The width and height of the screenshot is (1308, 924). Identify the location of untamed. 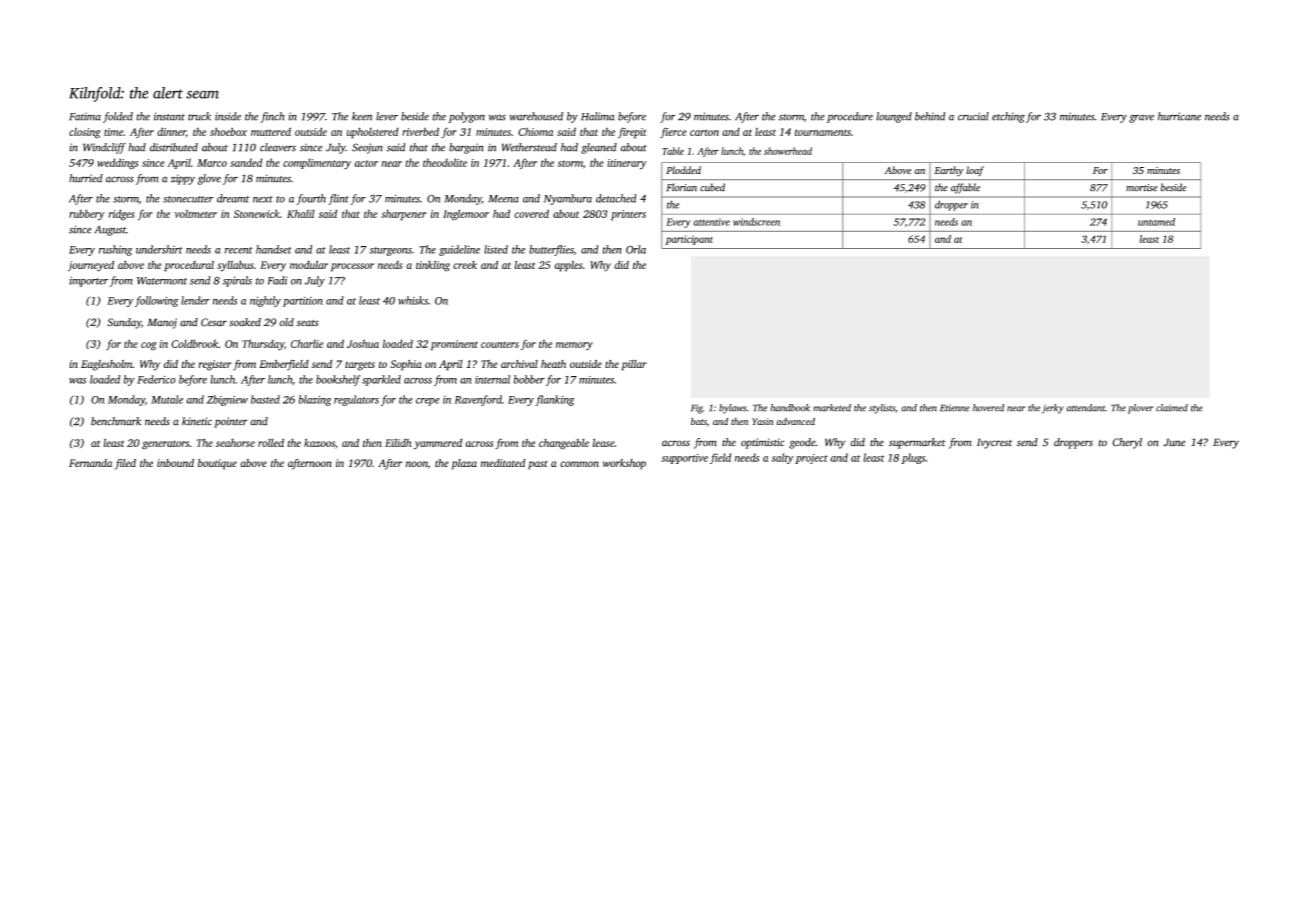
(1156, 222).
